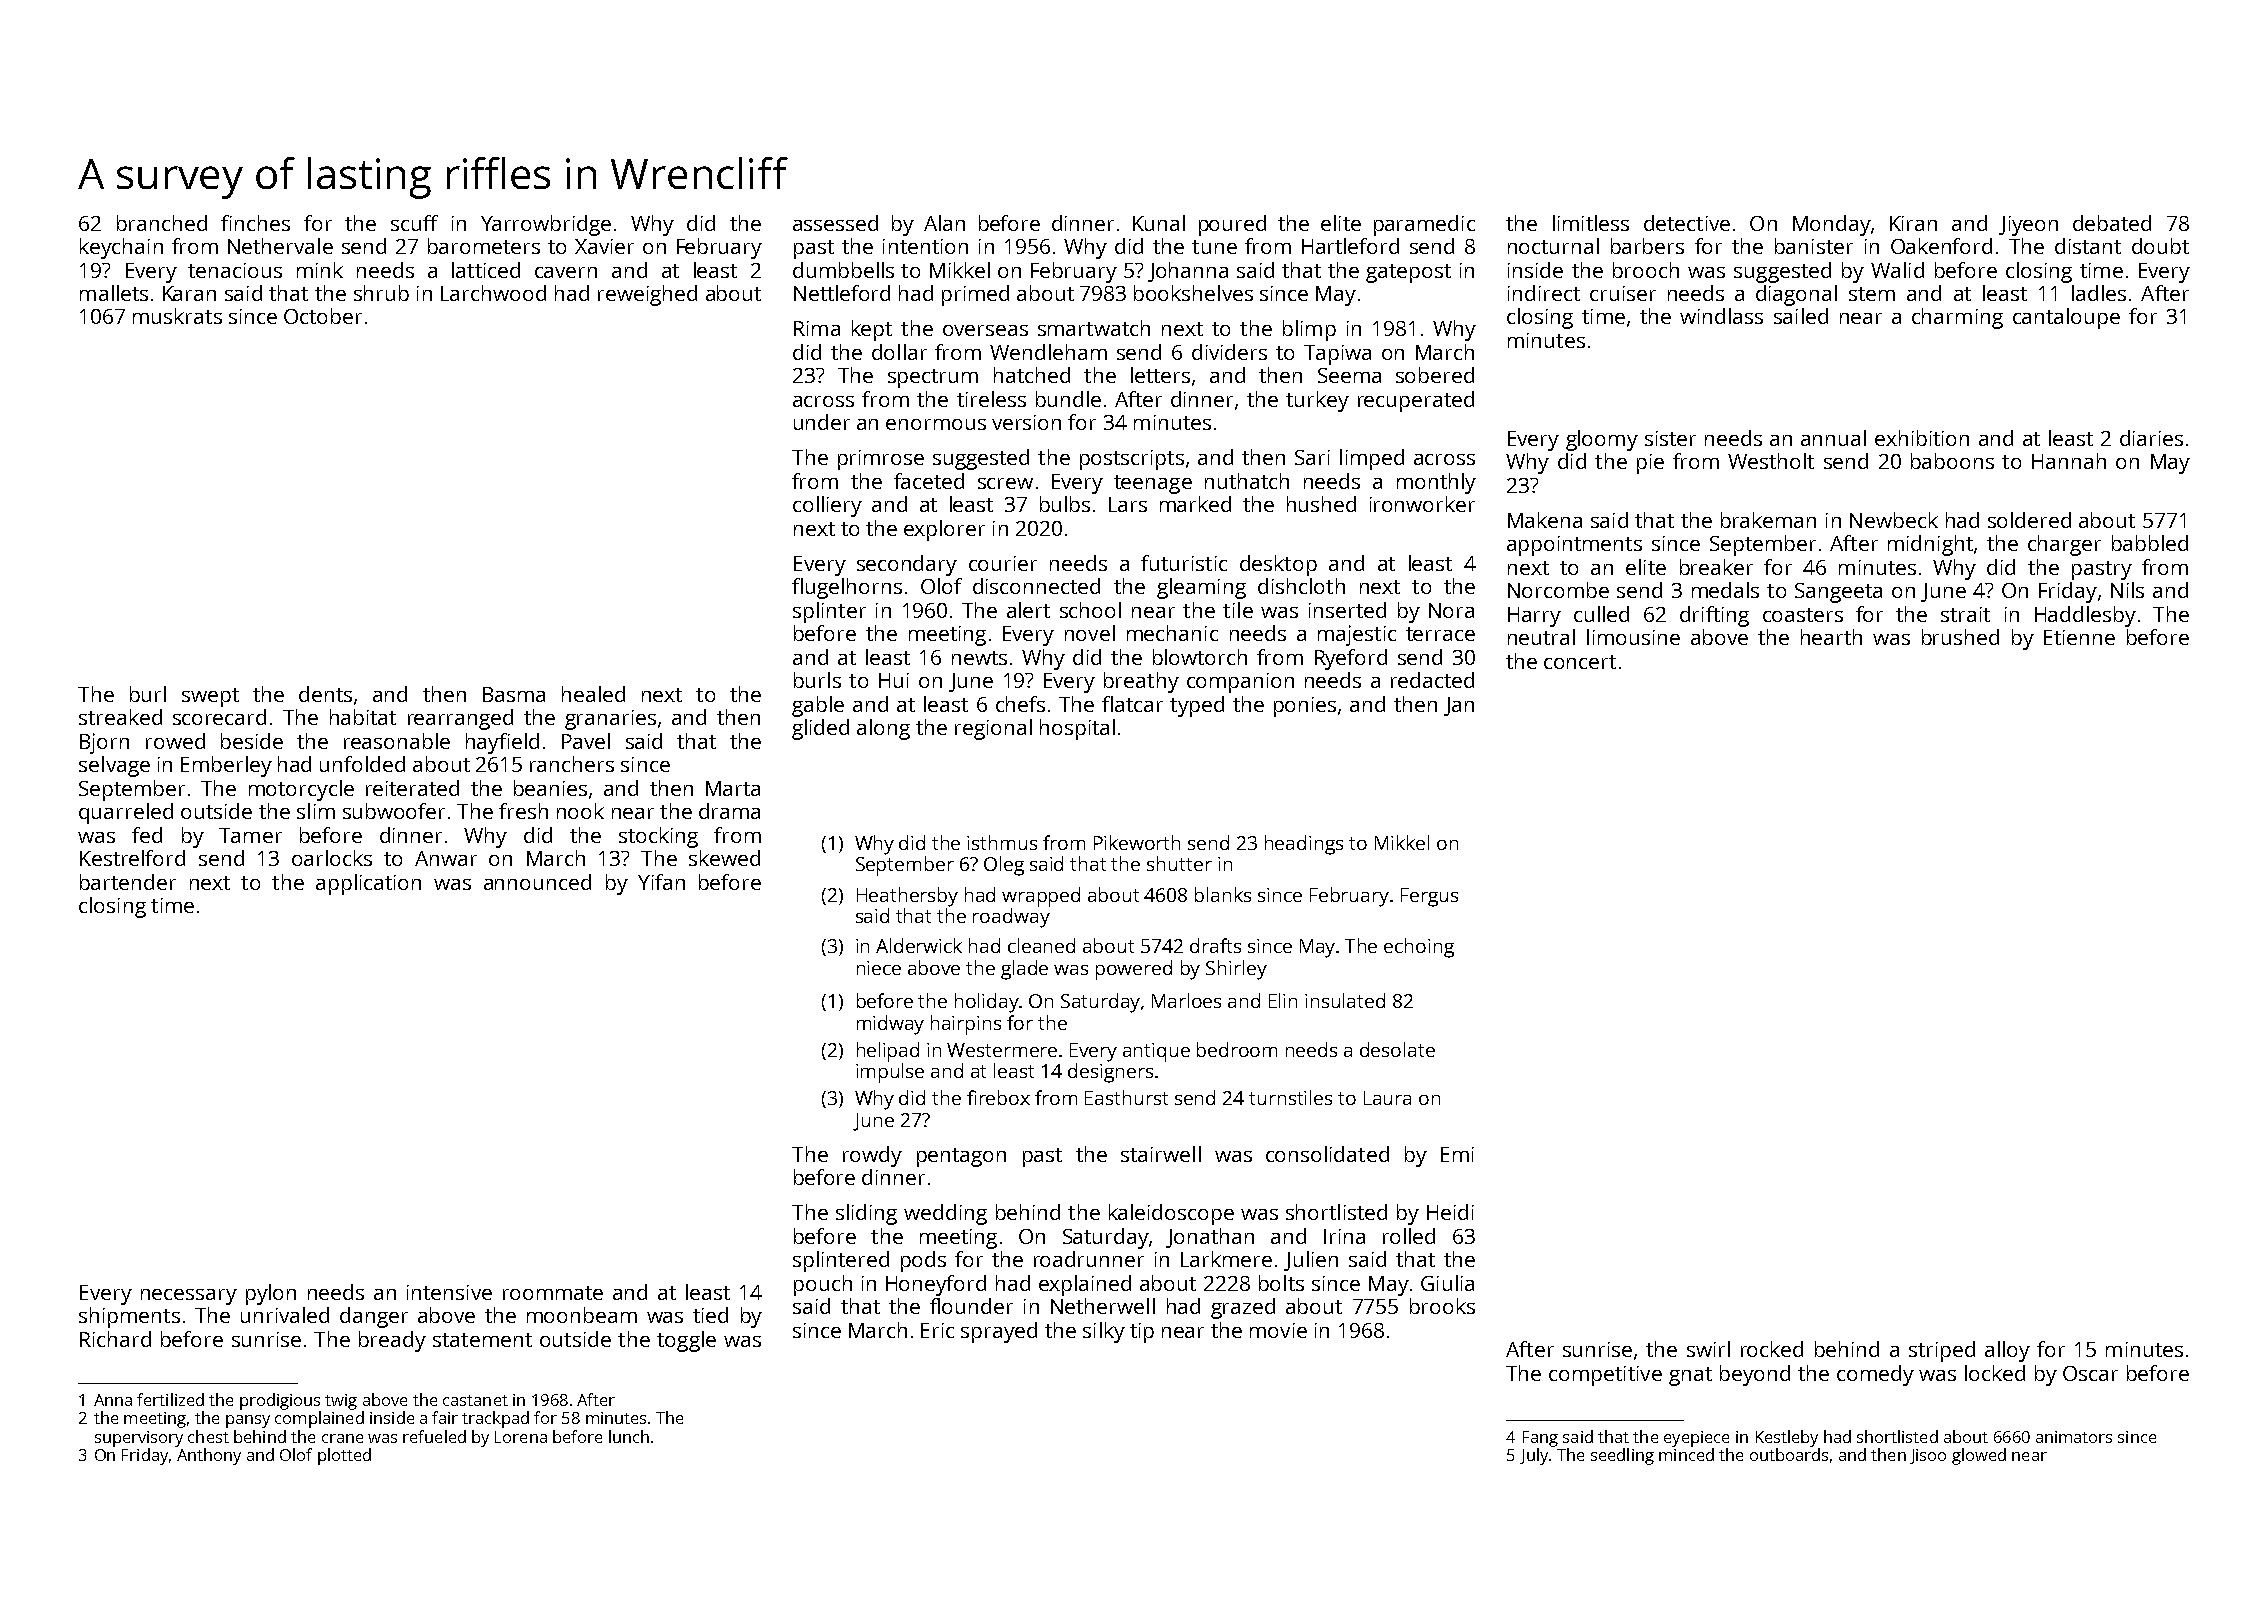 This page has width=2268, height=1604. Describe the element at coordinates (162, 223) in the page. I see `branched` at that location.
